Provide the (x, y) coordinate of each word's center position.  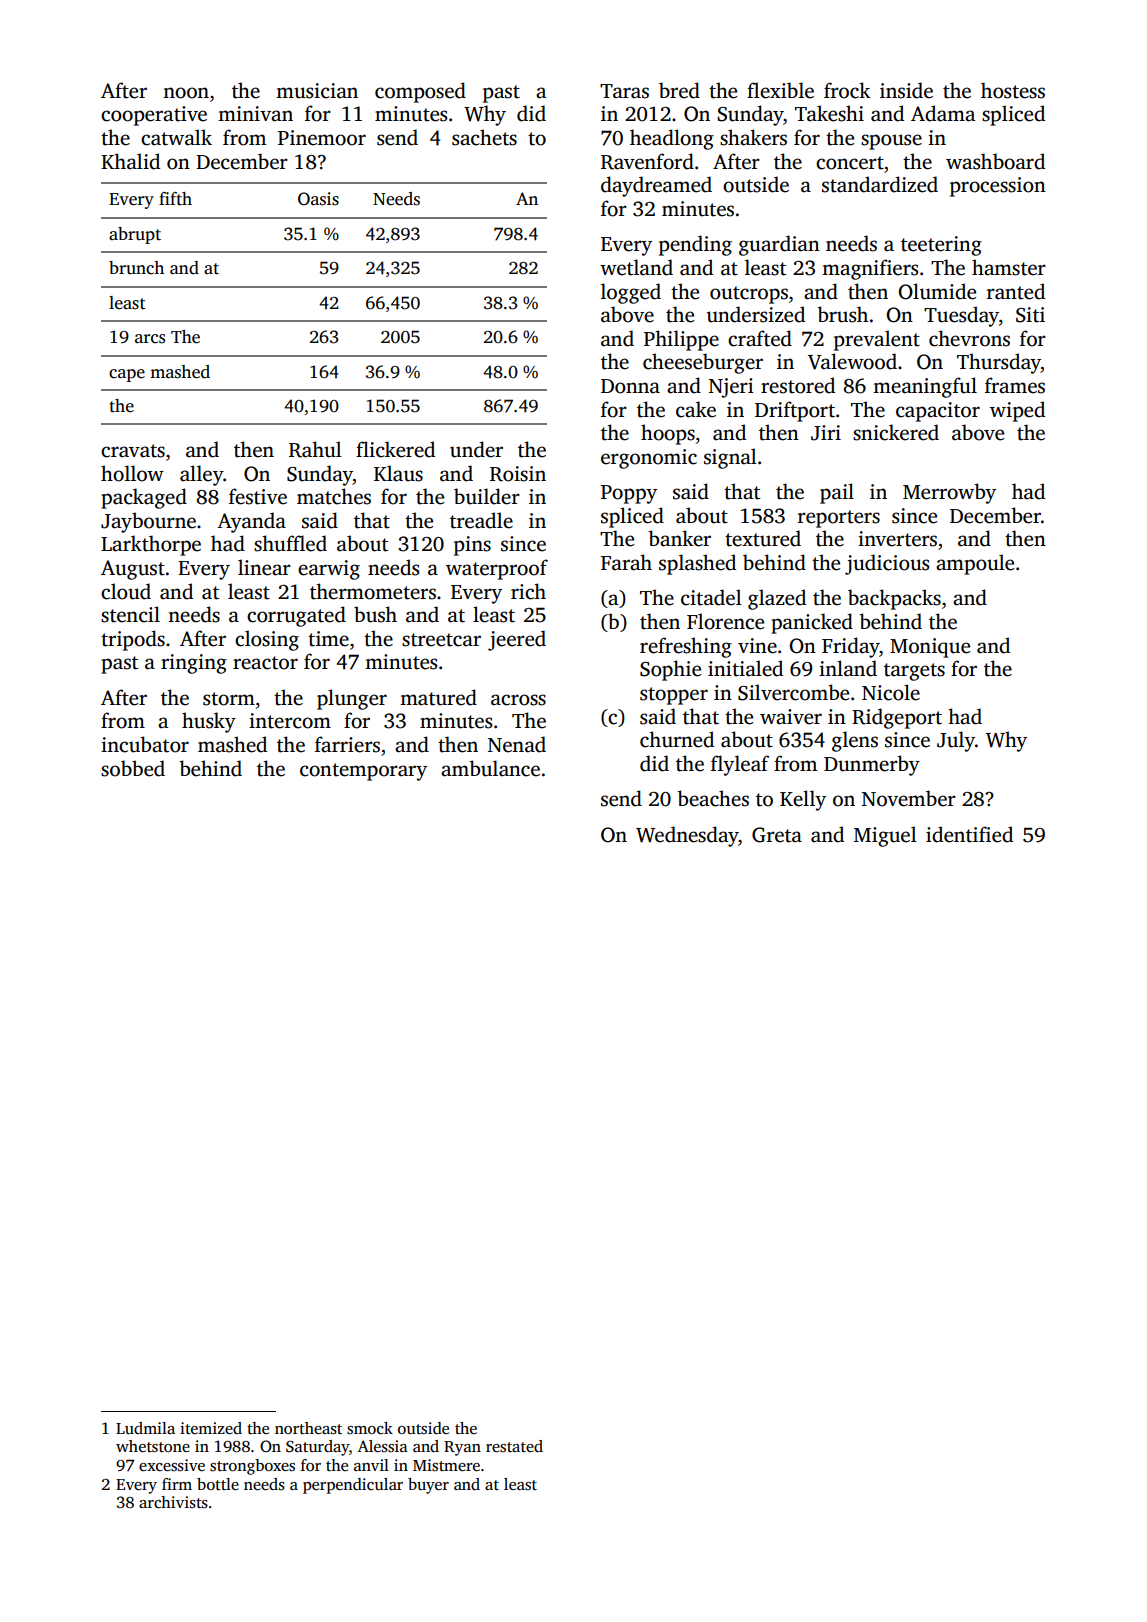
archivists (173, 1502)
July (956, 741)
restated (514, 1446)
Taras (624, 91)
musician (317, 91)
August (133, 570)
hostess (1013, 90)
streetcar (441, 640)
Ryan (462, 1448)
